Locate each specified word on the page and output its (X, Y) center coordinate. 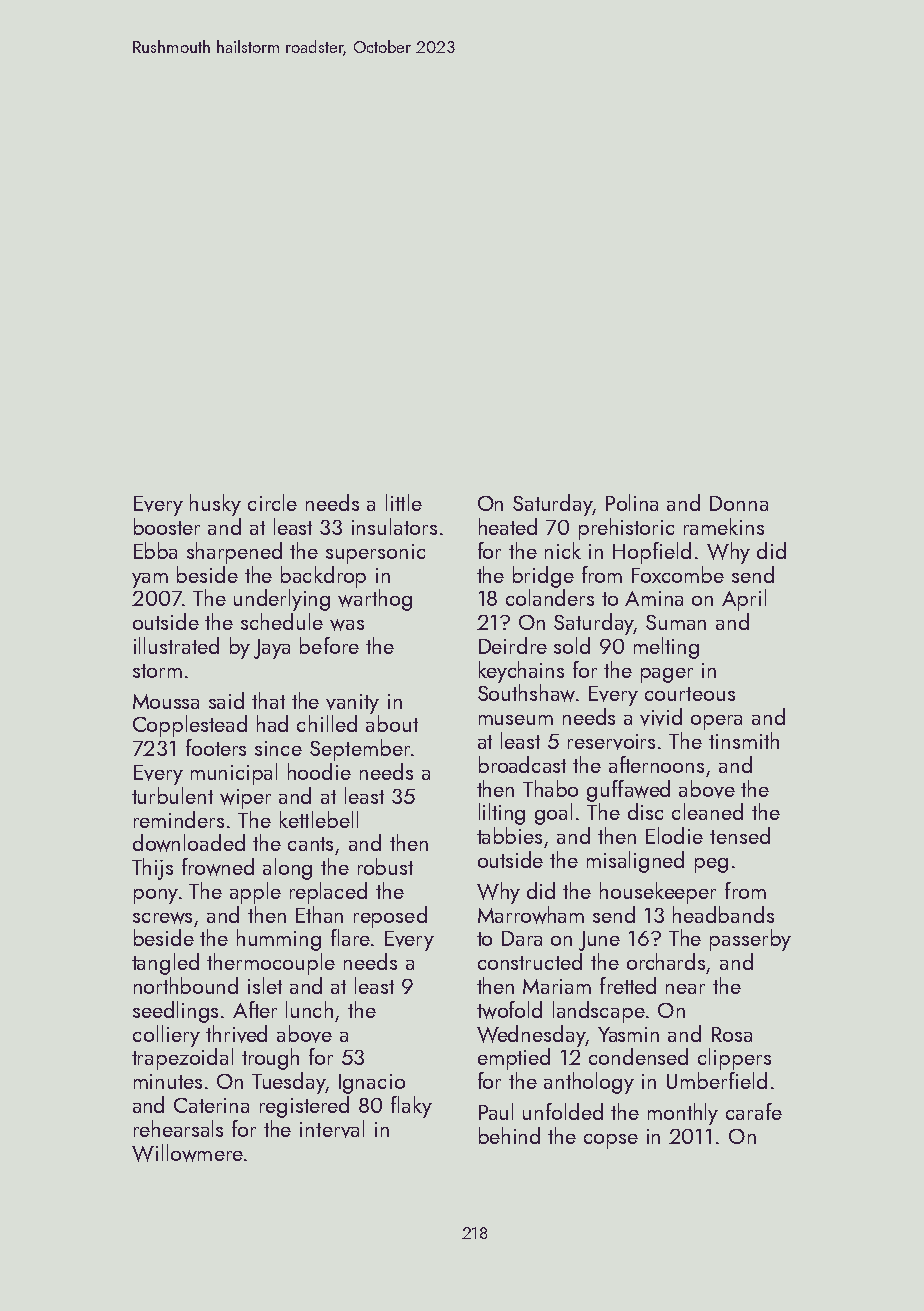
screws (162, 918)
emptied (514, 1059)
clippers (734, 1059)
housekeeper (658, 893)
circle (272, 502)
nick (563, 550)
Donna (739, 503)
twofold (509, 1010)
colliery (166, 1036)
